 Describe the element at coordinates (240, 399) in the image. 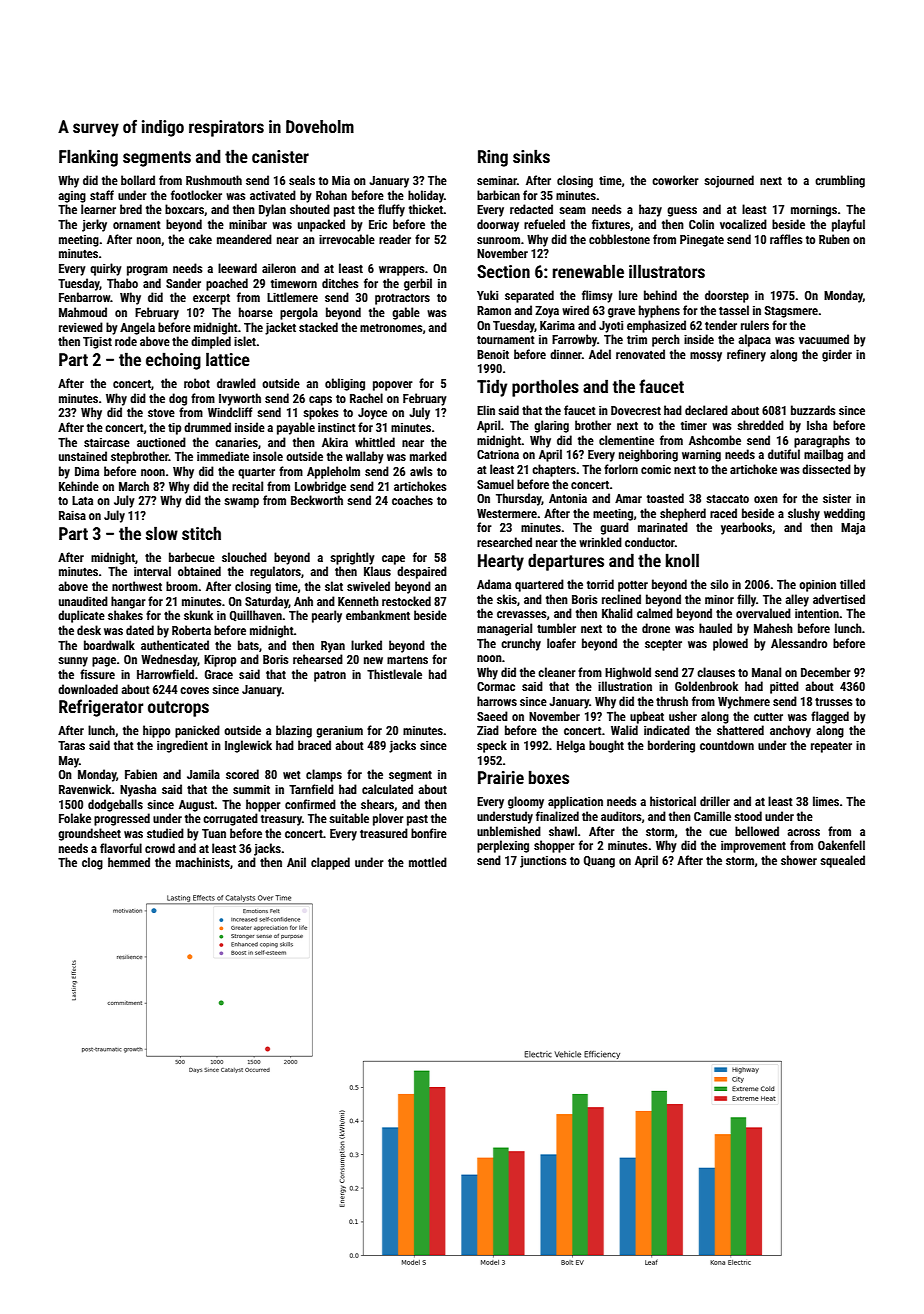

I see `Ivyworth` at that location.
